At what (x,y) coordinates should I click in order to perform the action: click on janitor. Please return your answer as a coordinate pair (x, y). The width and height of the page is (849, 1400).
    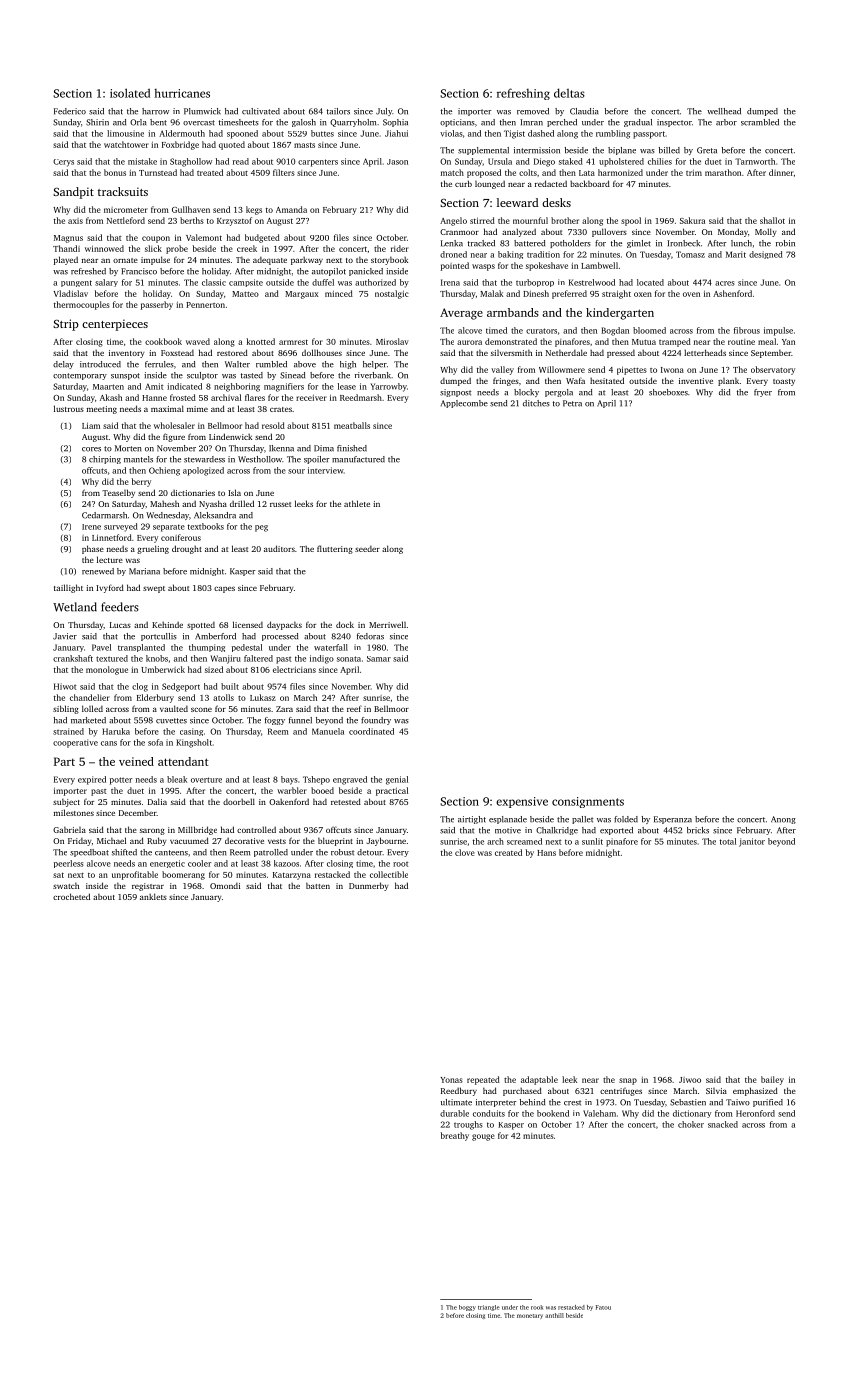
    Looking at the image, I should click on (752, 842).
